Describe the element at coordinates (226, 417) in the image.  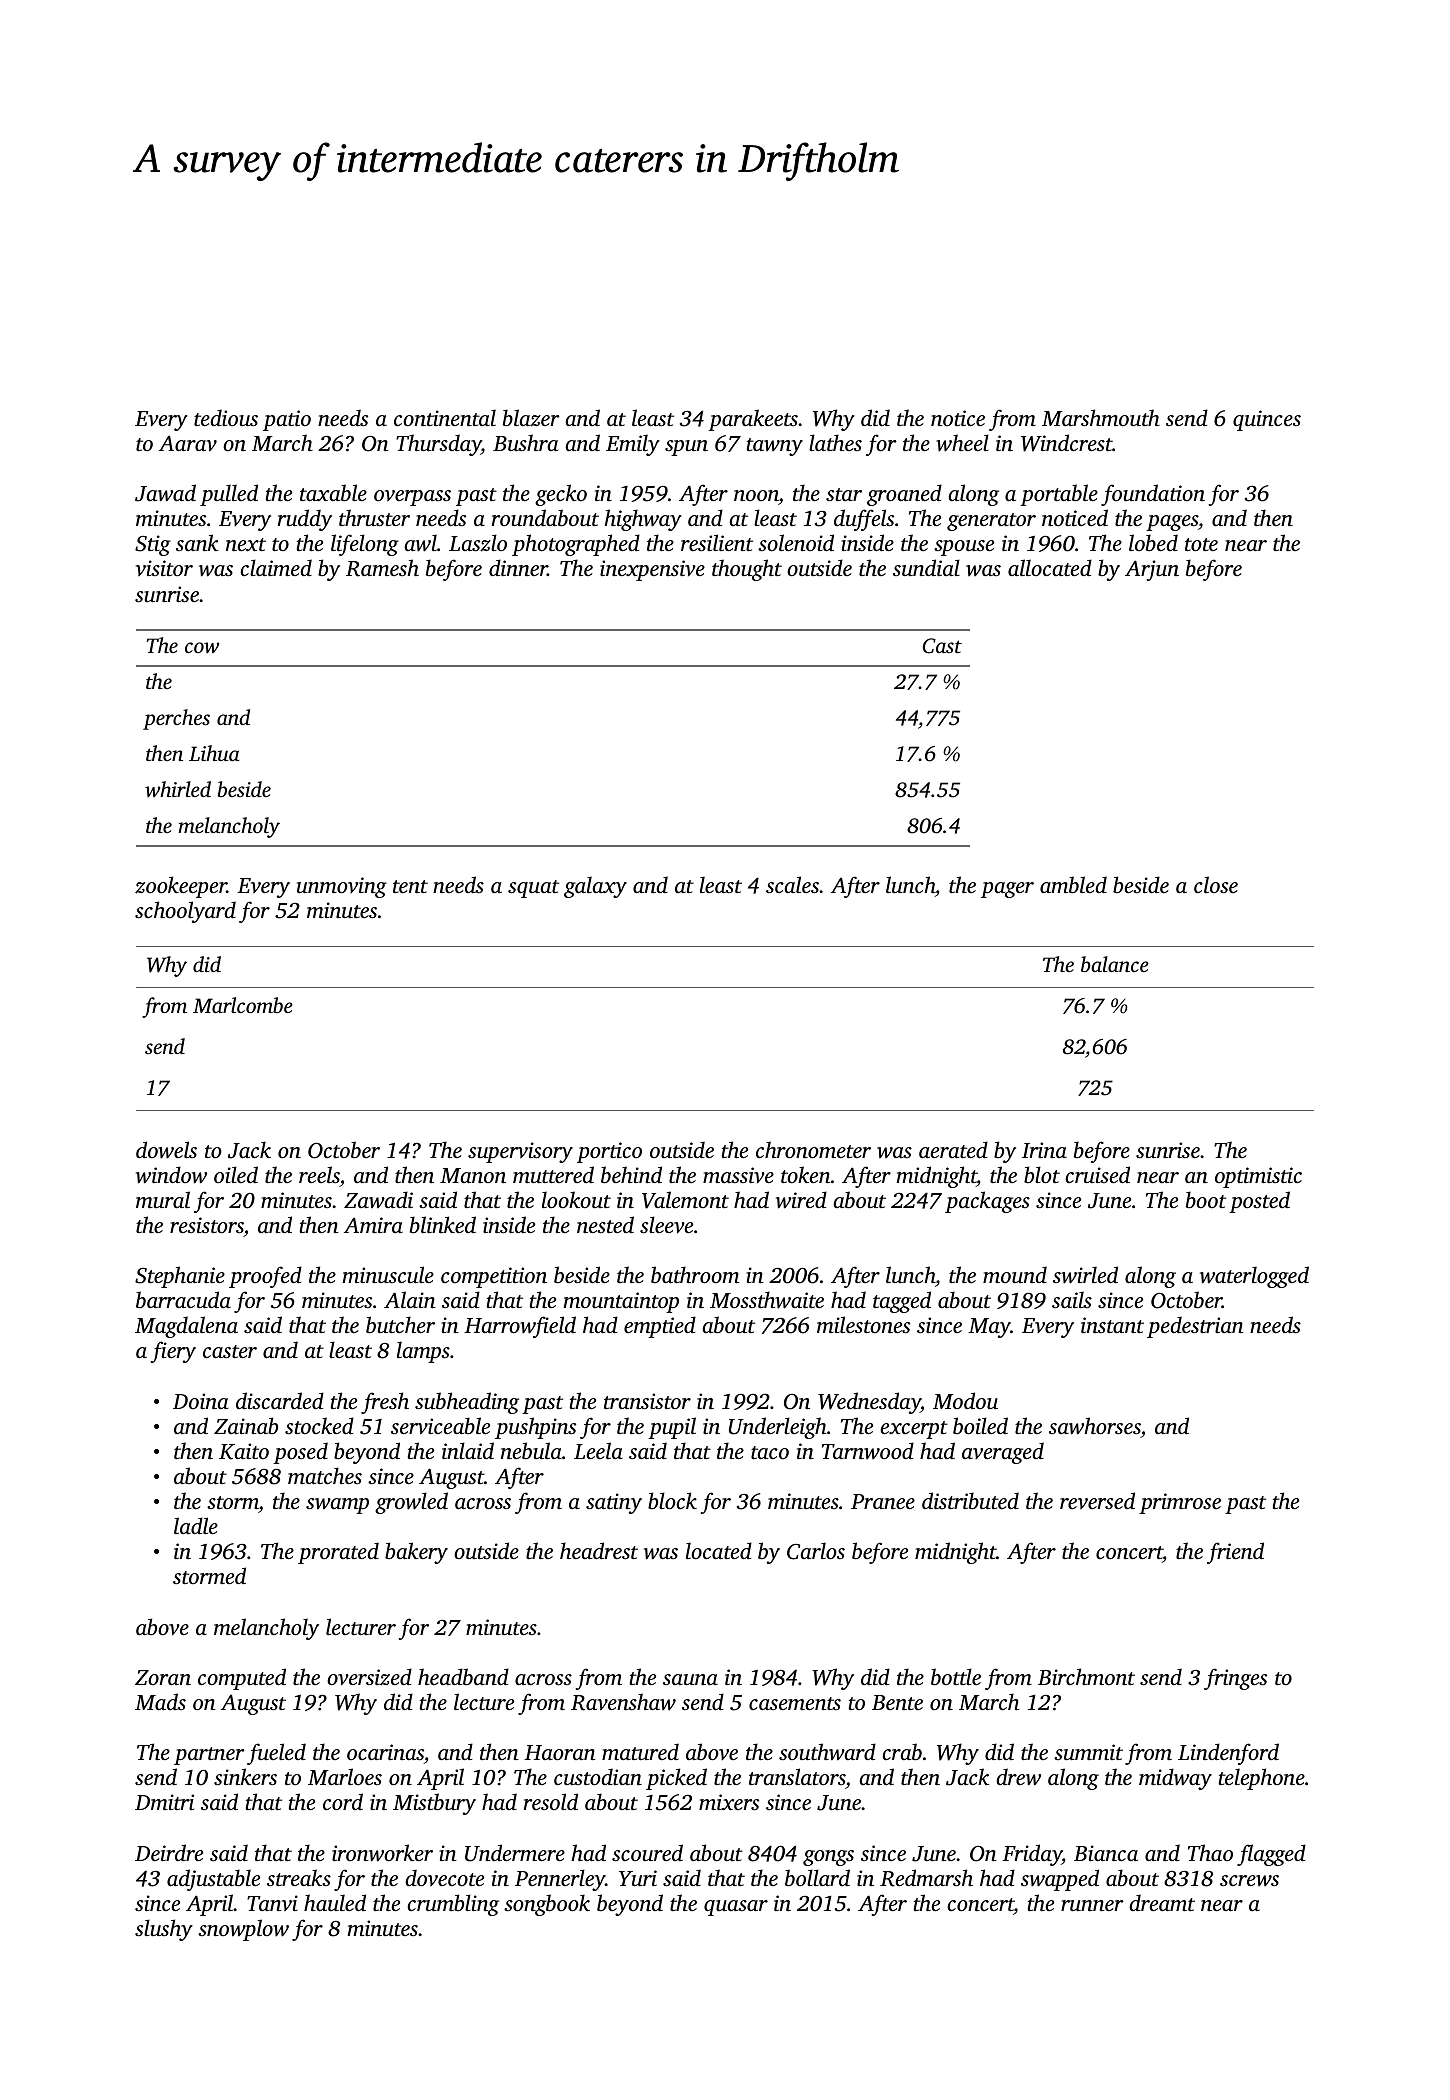
I see `tedious` at that location.
